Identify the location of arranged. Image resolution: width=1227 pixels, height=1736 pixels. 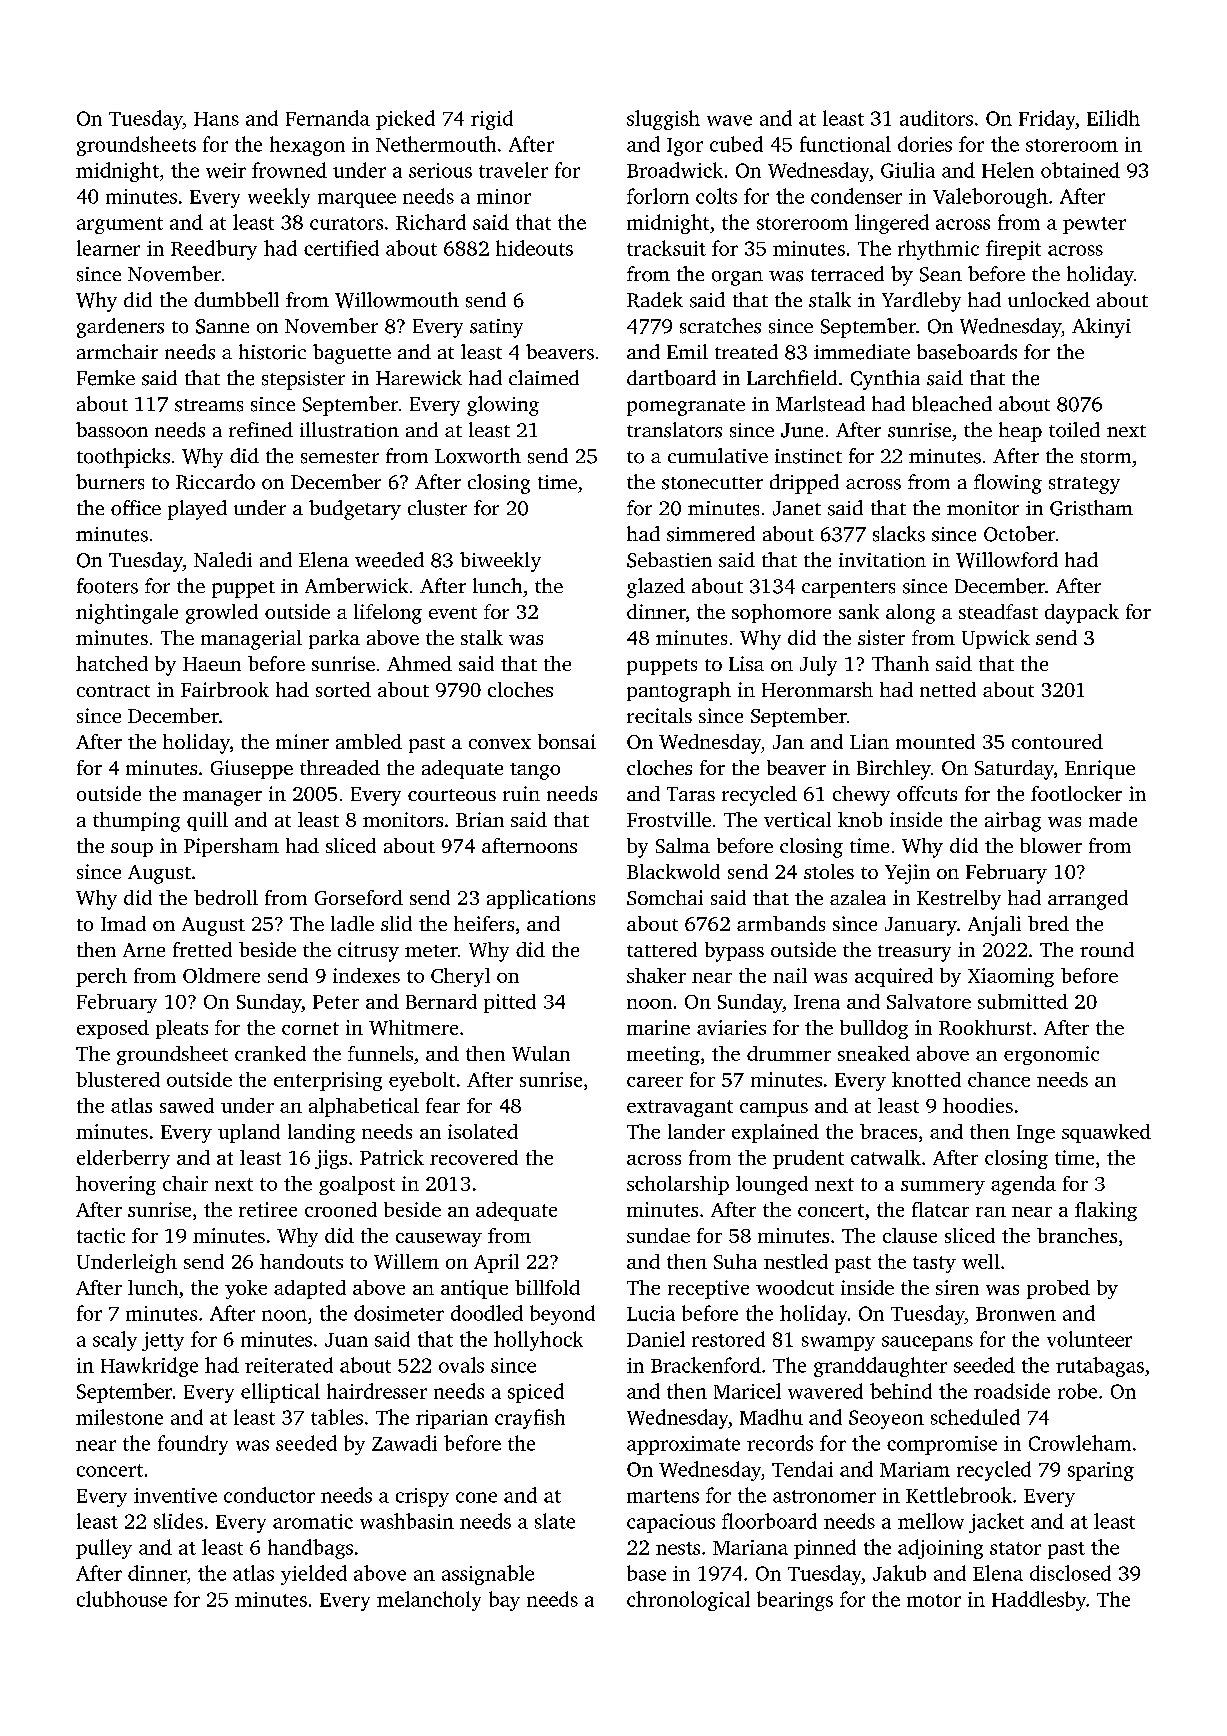
(1088, 900).
